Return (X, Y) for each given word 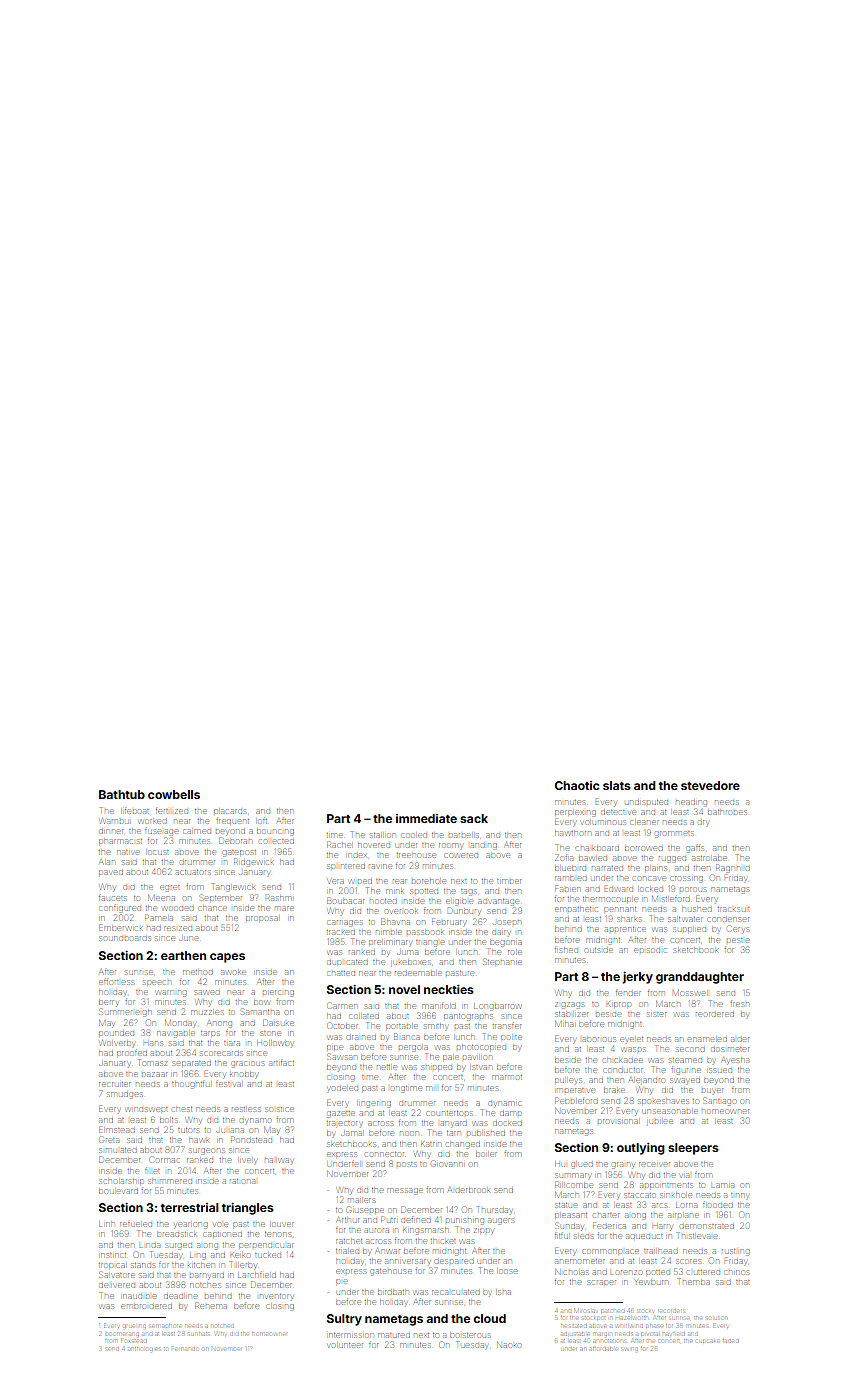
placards (230, 811)
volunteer (345, 1345)
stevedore (710, 785)
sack (474, 818)
